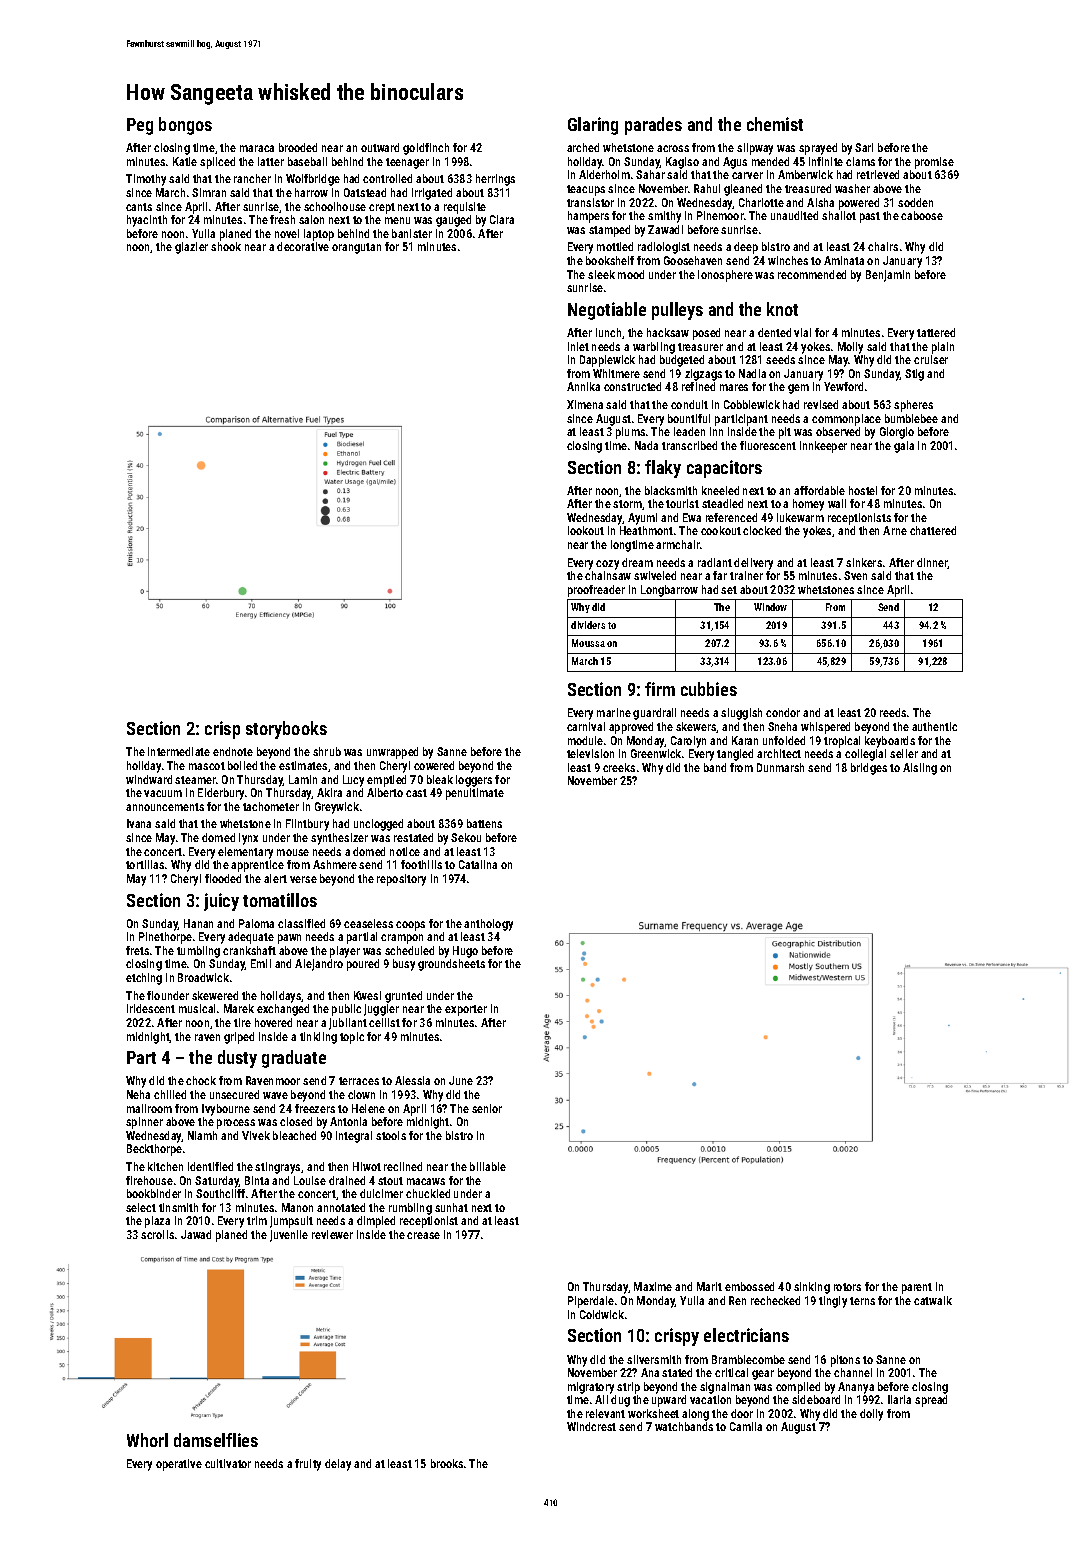 This screenshot has width=1089, height=1541. I want to click on brooks, so click(447, 1463).
